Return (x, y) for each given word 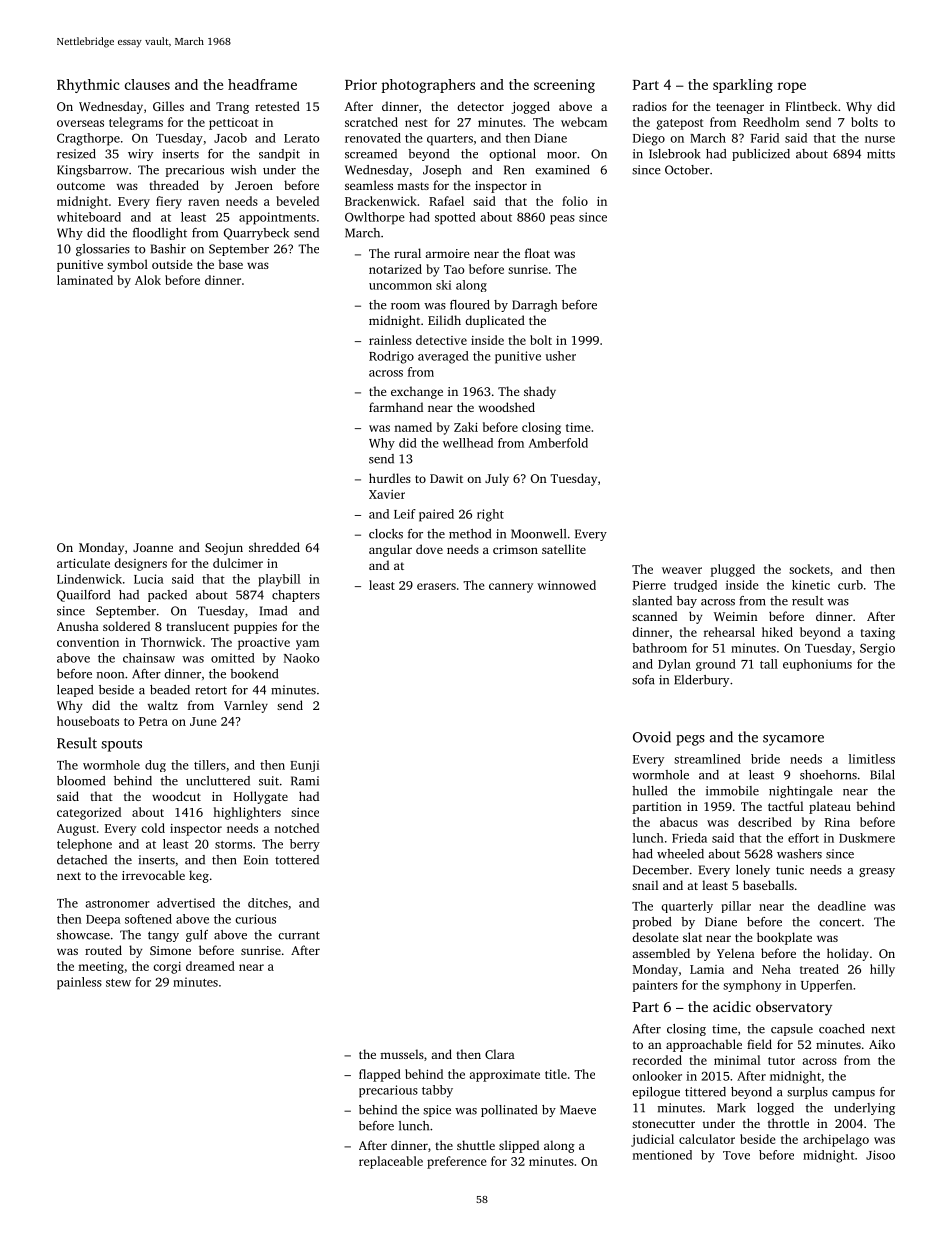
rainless (390, 340)
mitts (881, 154)
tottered (297, 860)
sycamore (793, 740)
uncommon (400, 286)
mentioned (662, 1155)
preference (457, 1162)
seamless (369, 185)
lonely (753, 871)
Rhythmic (88, 86)
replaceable (391, 1162)
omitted (233, 658)
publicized (761, 155)
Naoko (302, 658)
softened (148, 919)
